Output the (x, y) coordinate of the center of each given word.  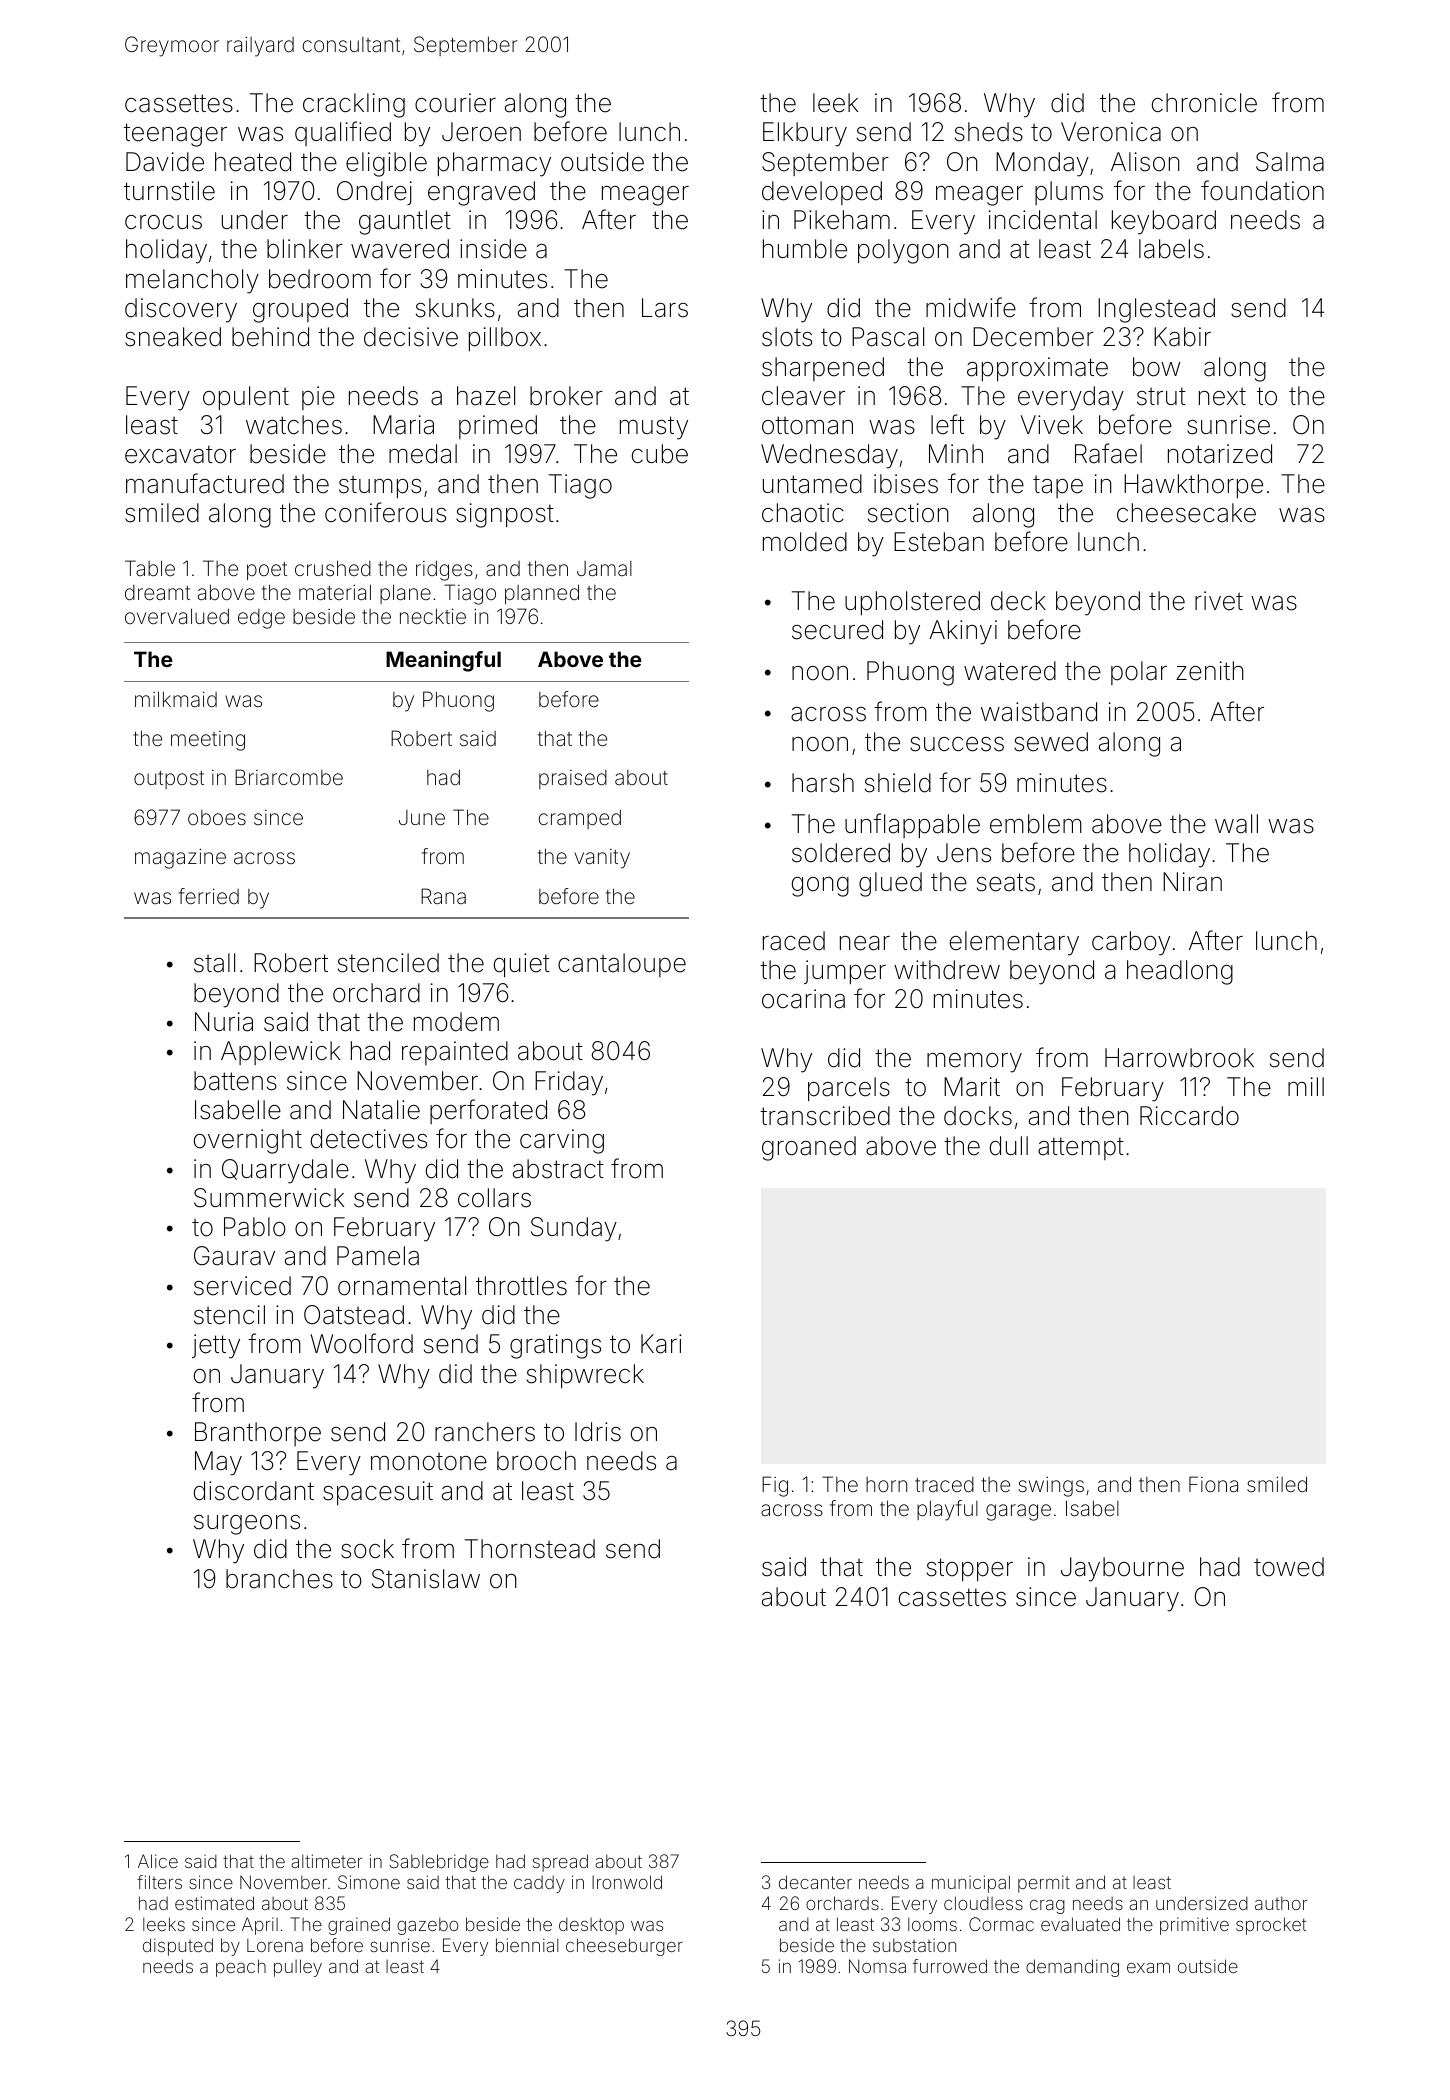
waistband (1039, 712)
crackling (354, 105)
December (1033, 337)
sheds (989, 132)
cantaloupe (622, 965)
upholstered (912, 603)
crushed (333, 568)
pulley (298, 1968)
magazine (180, 858)
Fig (775, 1486)
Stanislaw (426, 1579)
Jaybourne (1122, 1569)
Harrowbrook (1179, 1058)
